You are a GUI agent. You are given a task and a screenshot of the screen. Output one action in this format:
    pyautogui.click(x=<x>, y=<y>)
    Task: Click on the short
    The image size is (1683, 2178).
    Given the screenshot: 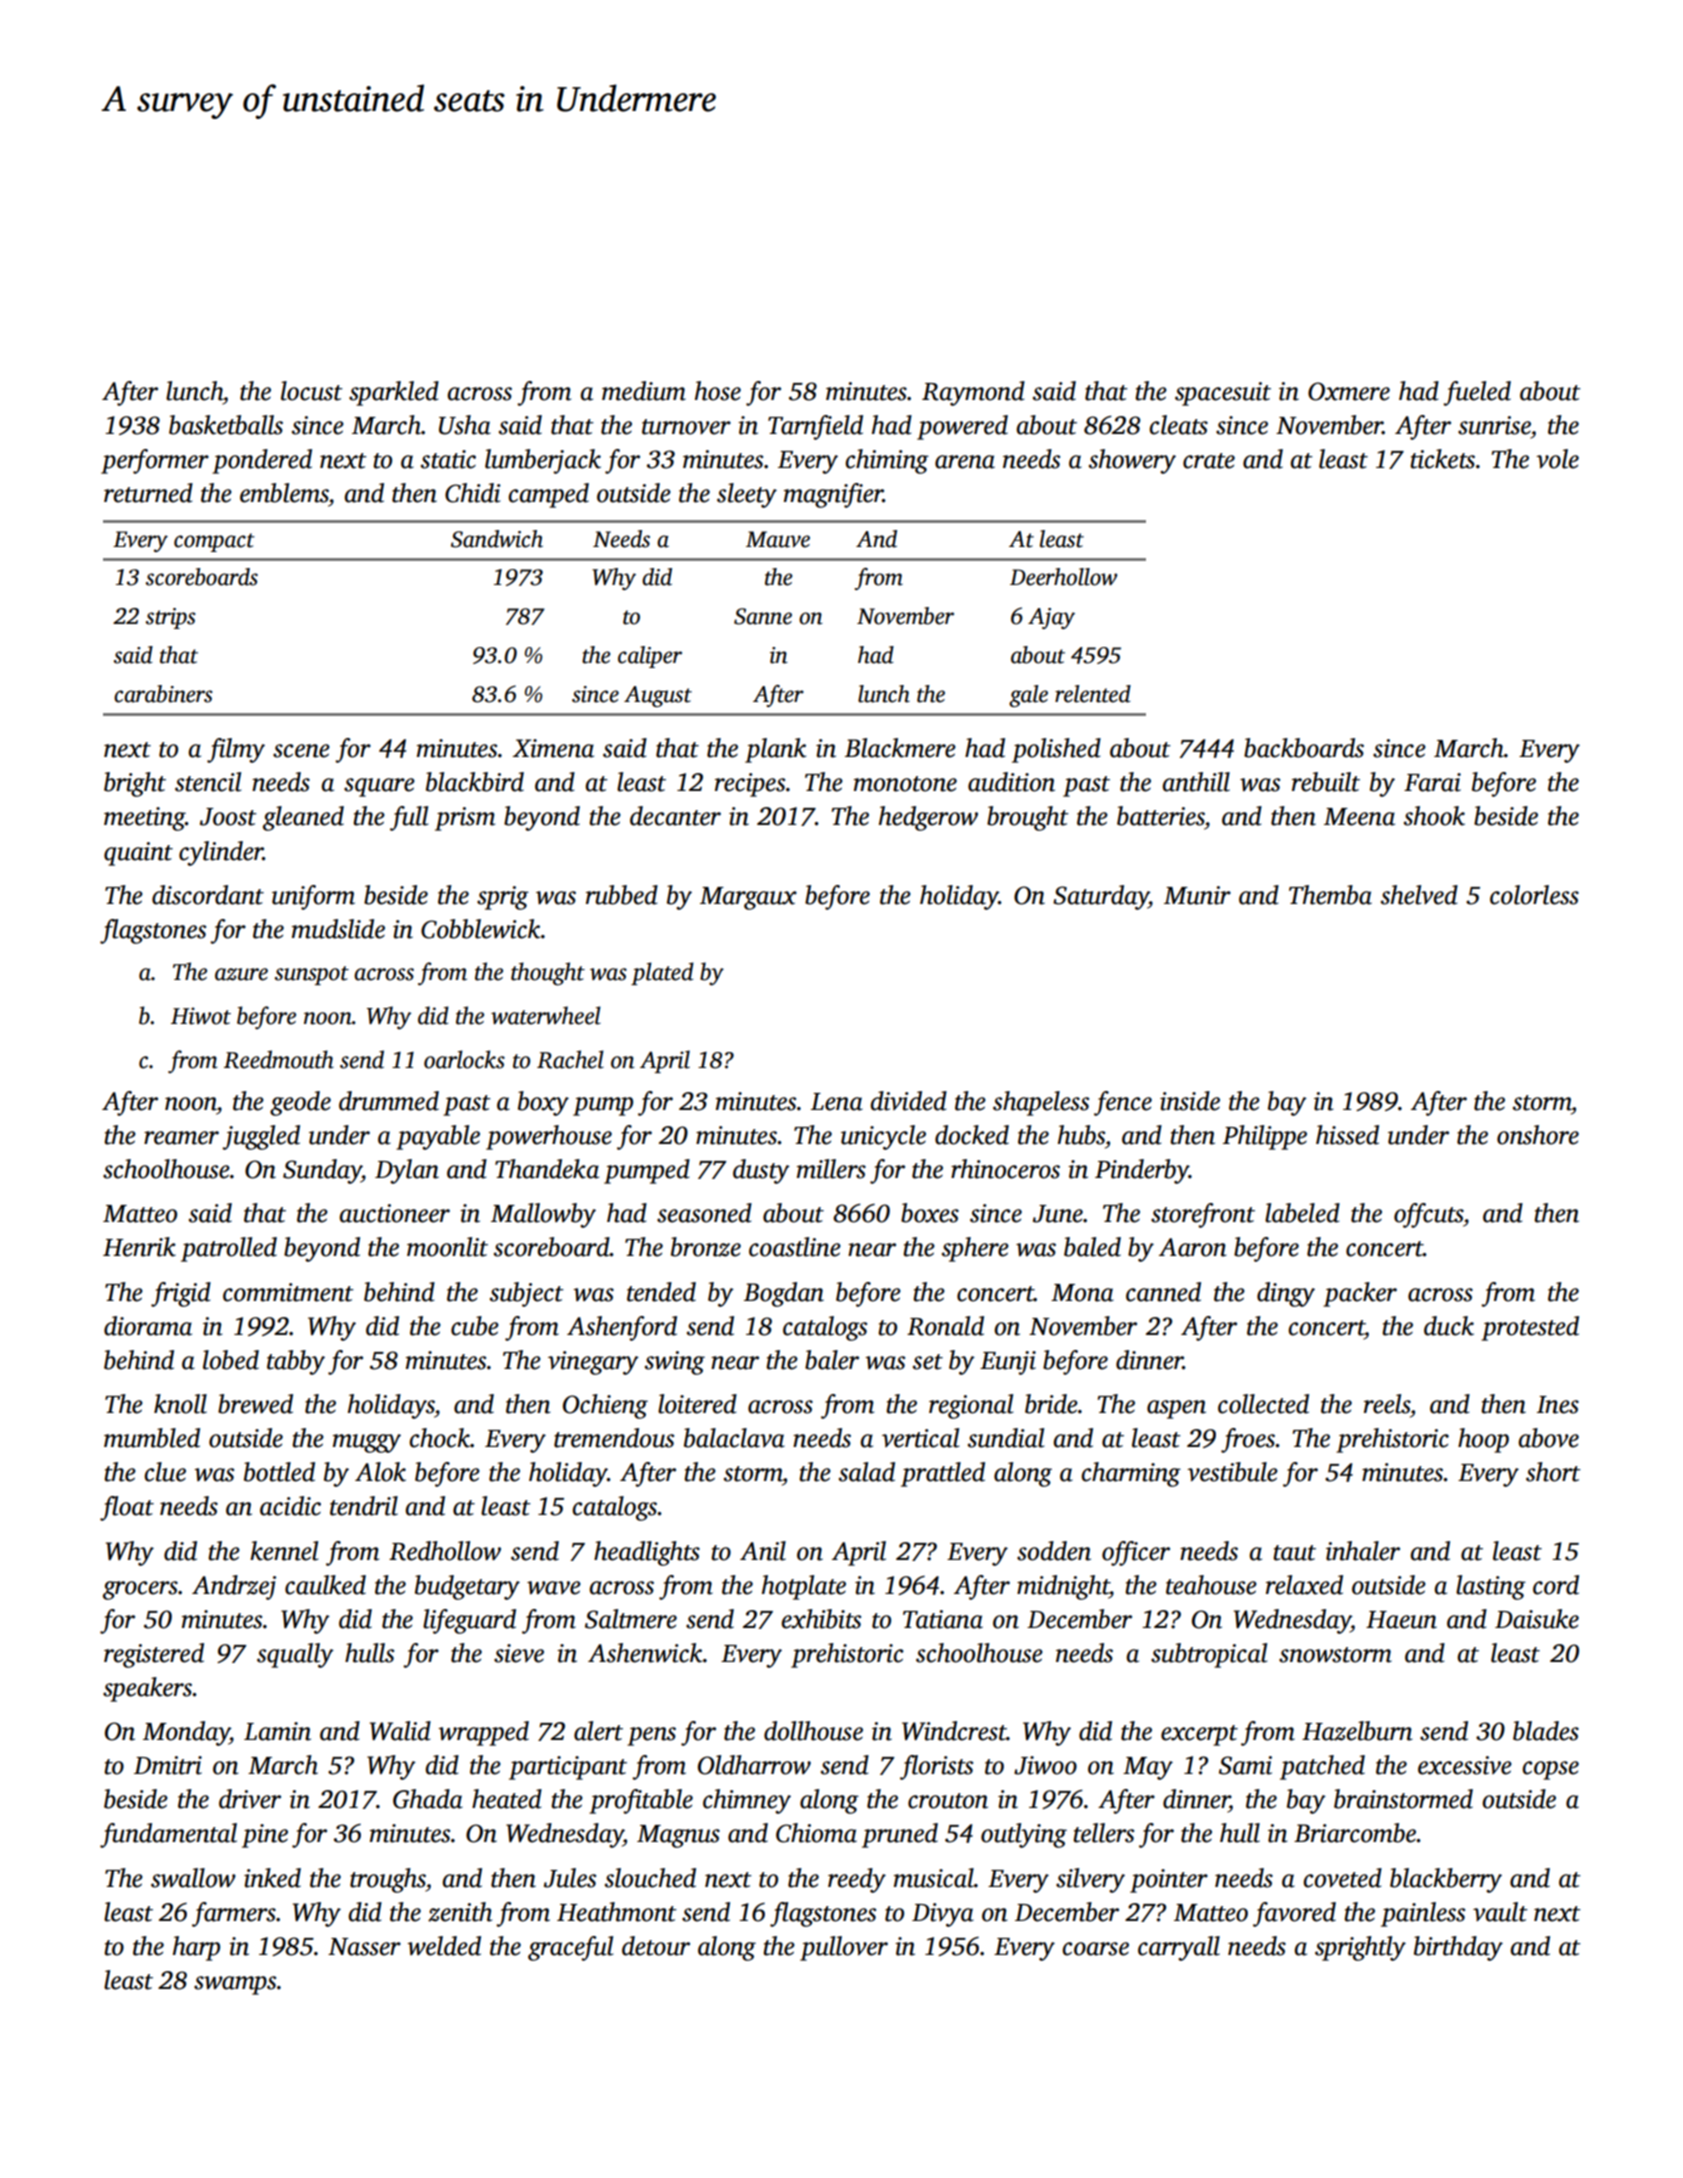 What is the action you would take?
    pyautogui.click(x=1553, y=1472)
